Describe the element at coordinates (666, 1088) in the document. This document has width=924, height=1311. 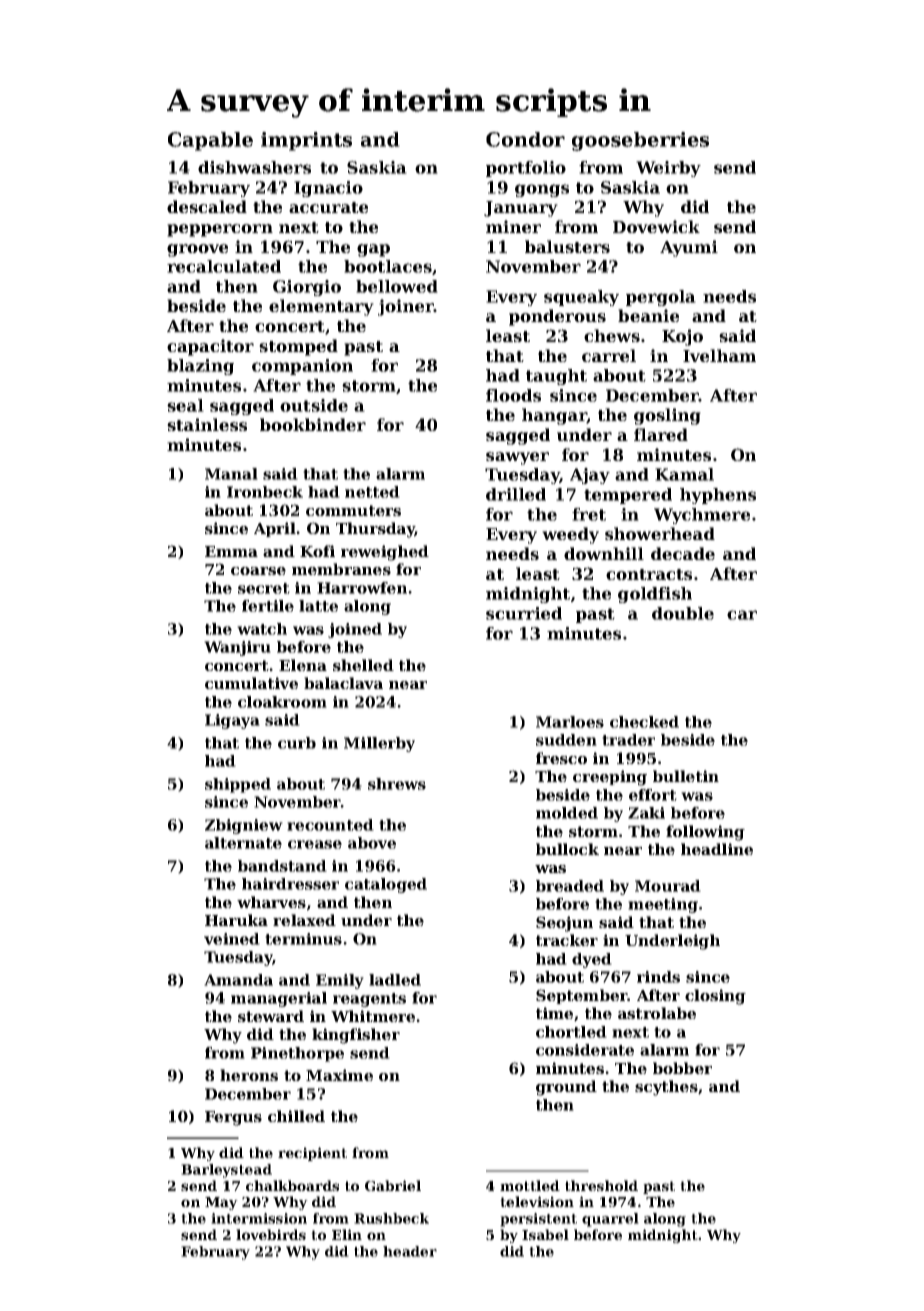
I see `scythes` at that location.
